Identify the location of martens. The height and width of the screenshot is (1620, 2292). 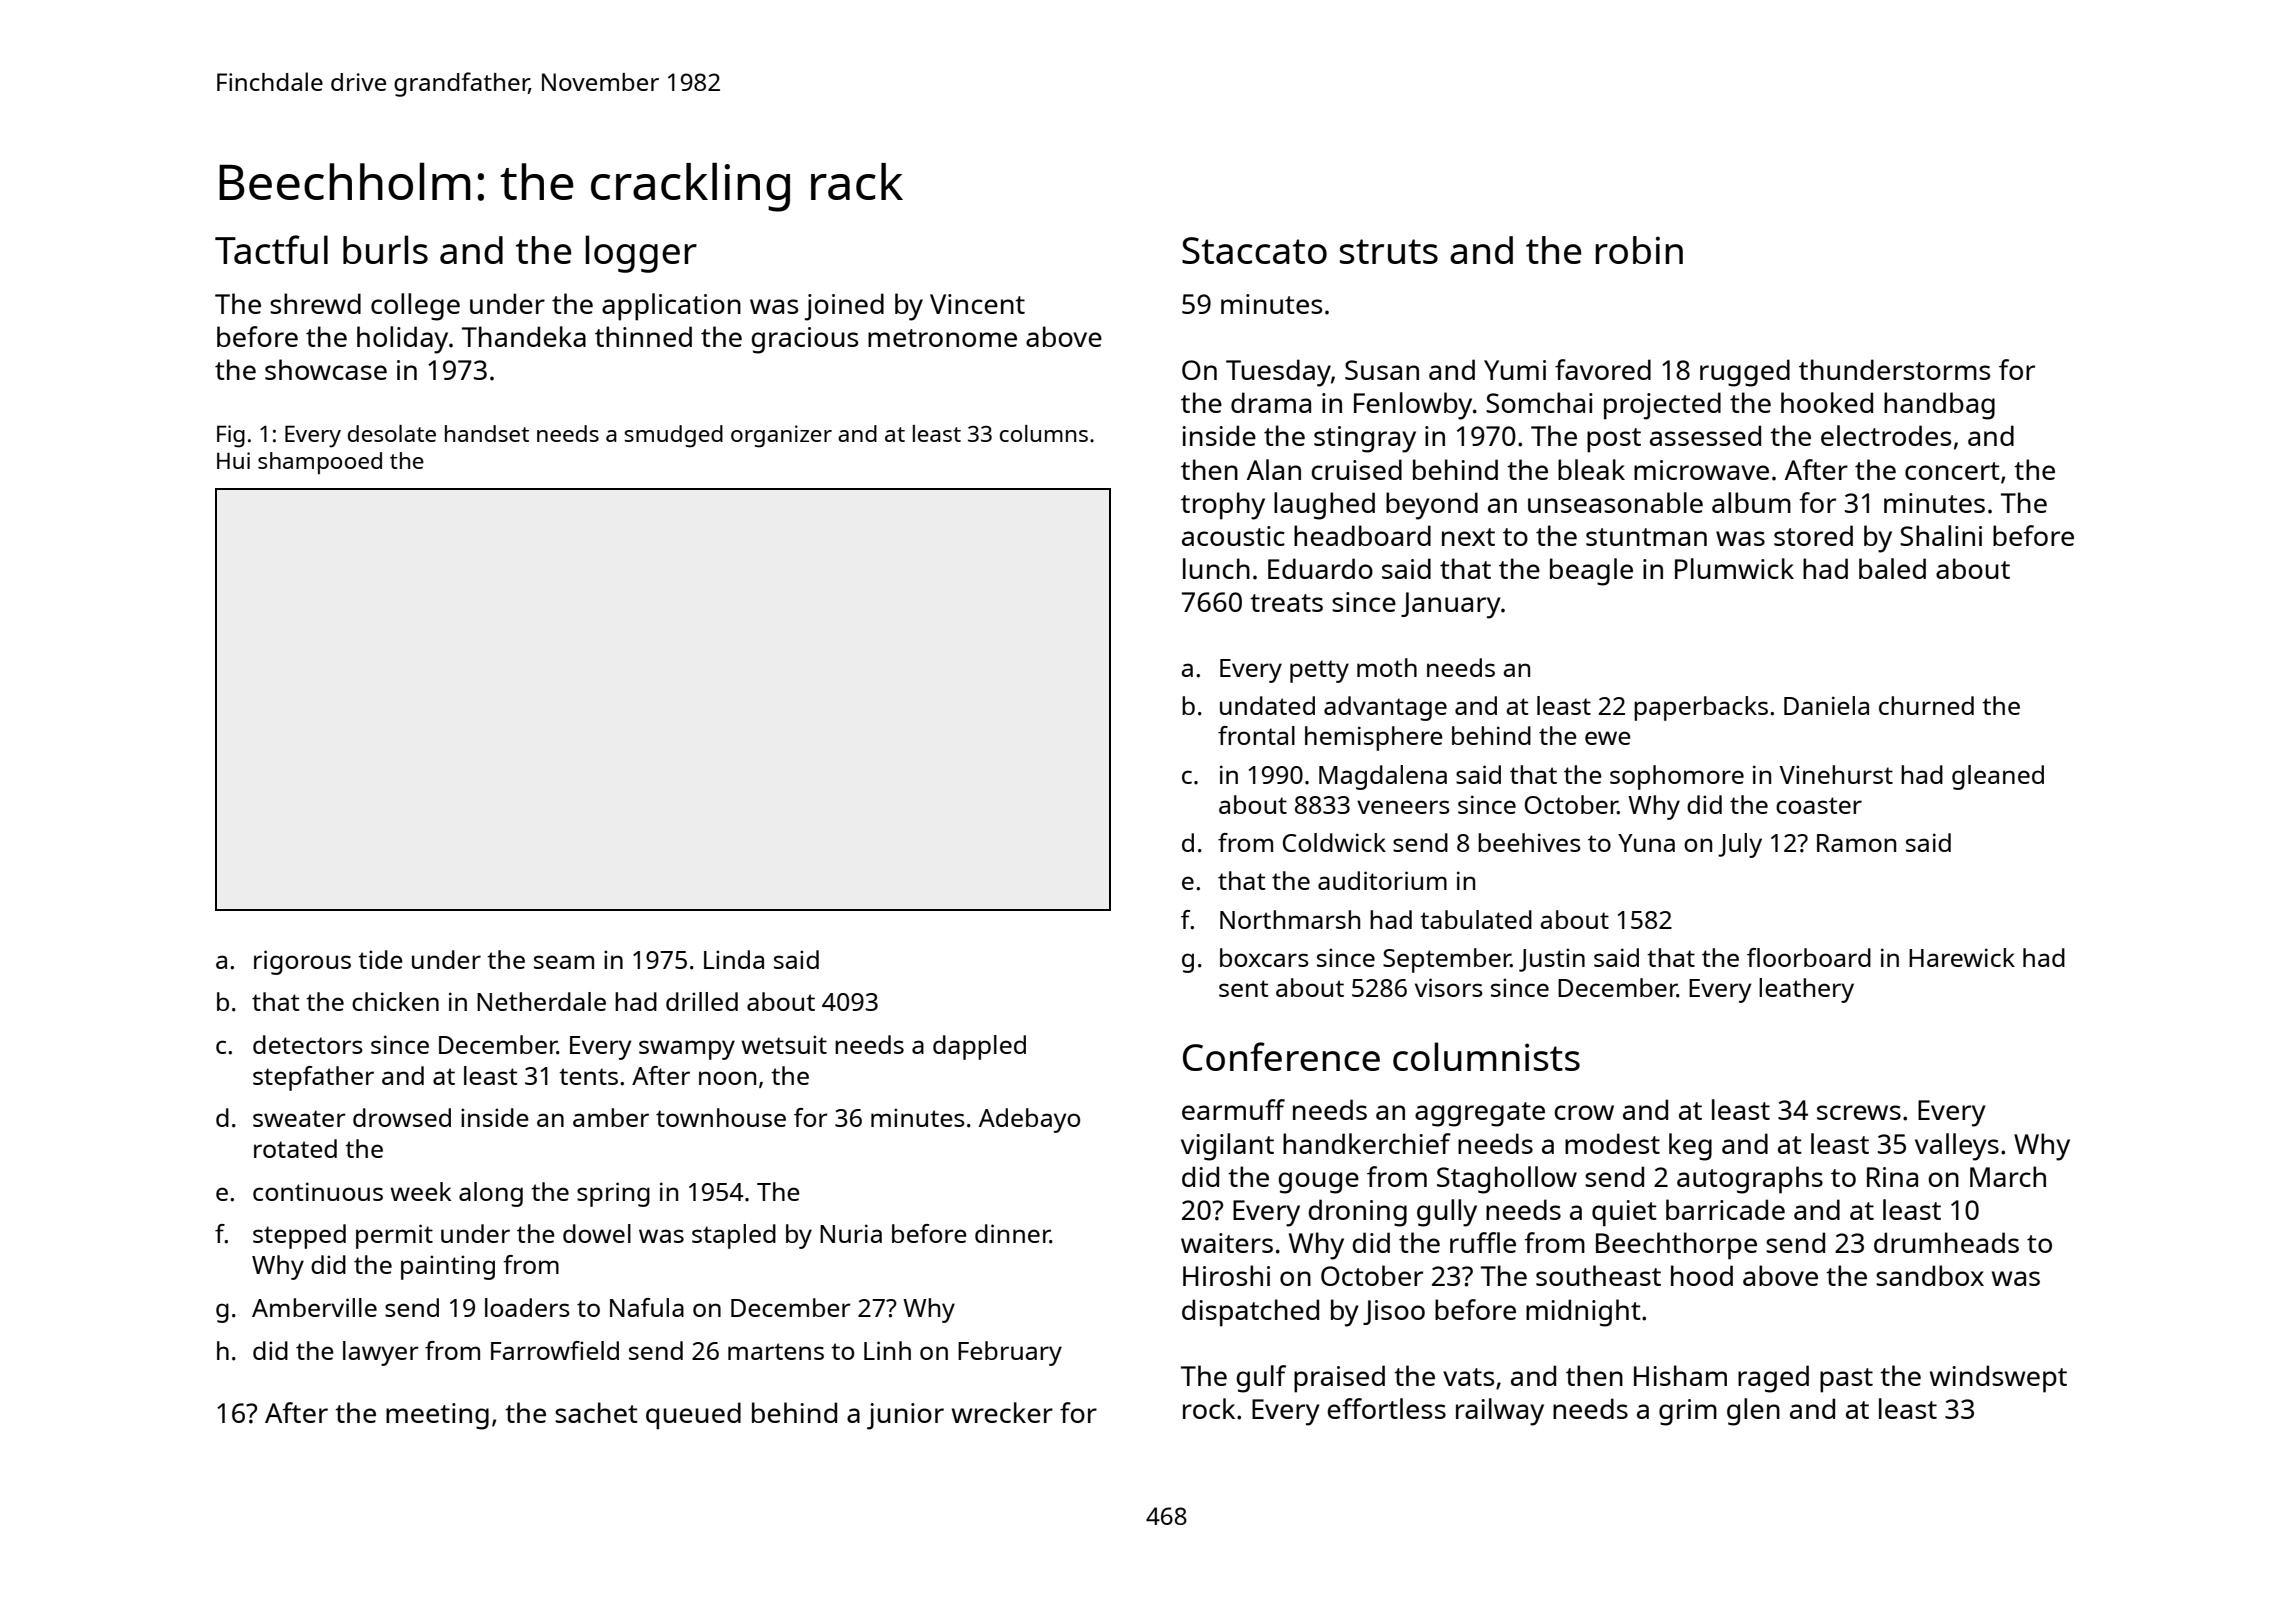
(776, 1351).
